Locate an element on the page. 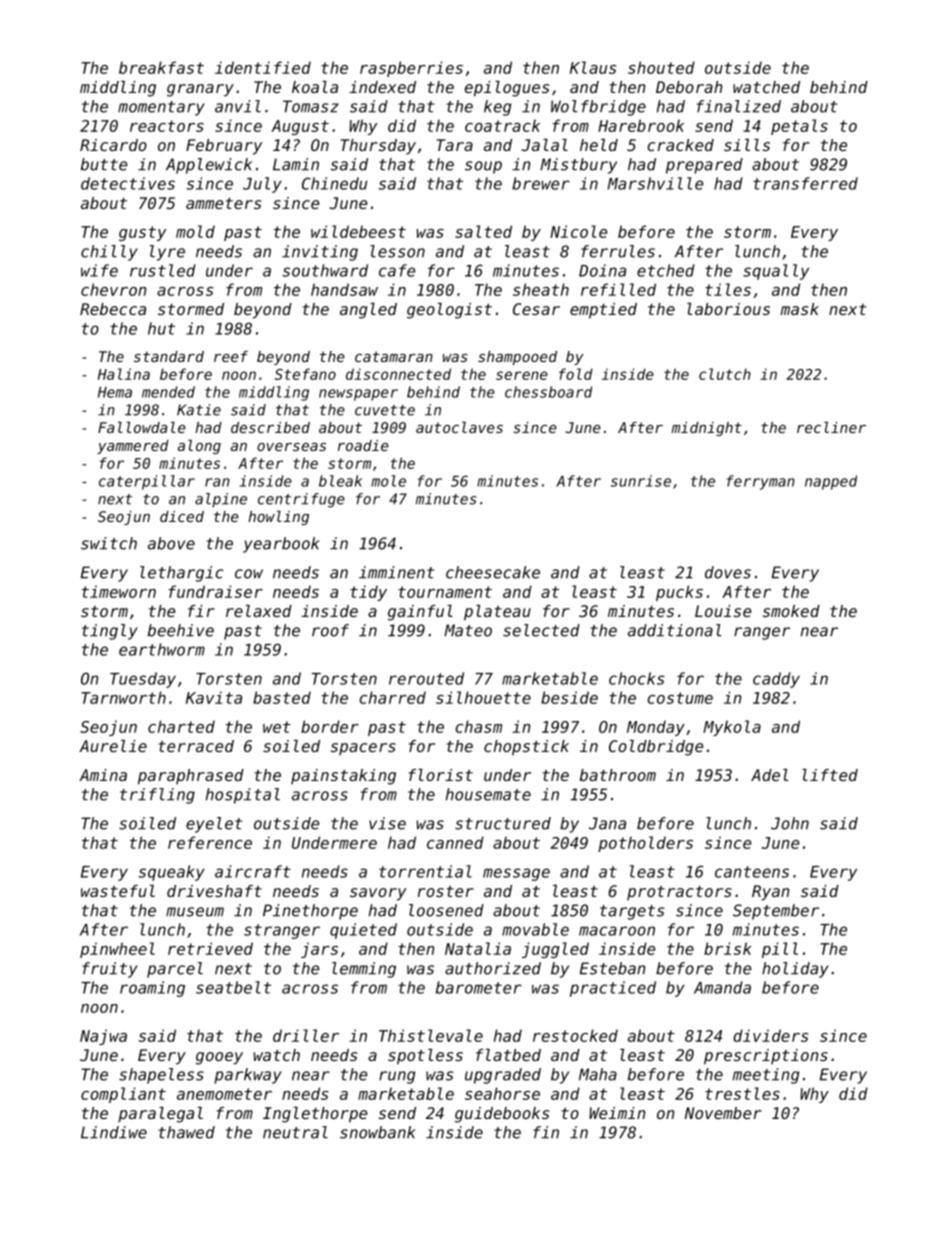 The width and height of the document is (952, 1233). lifted is located at coordinates (830, 775).
